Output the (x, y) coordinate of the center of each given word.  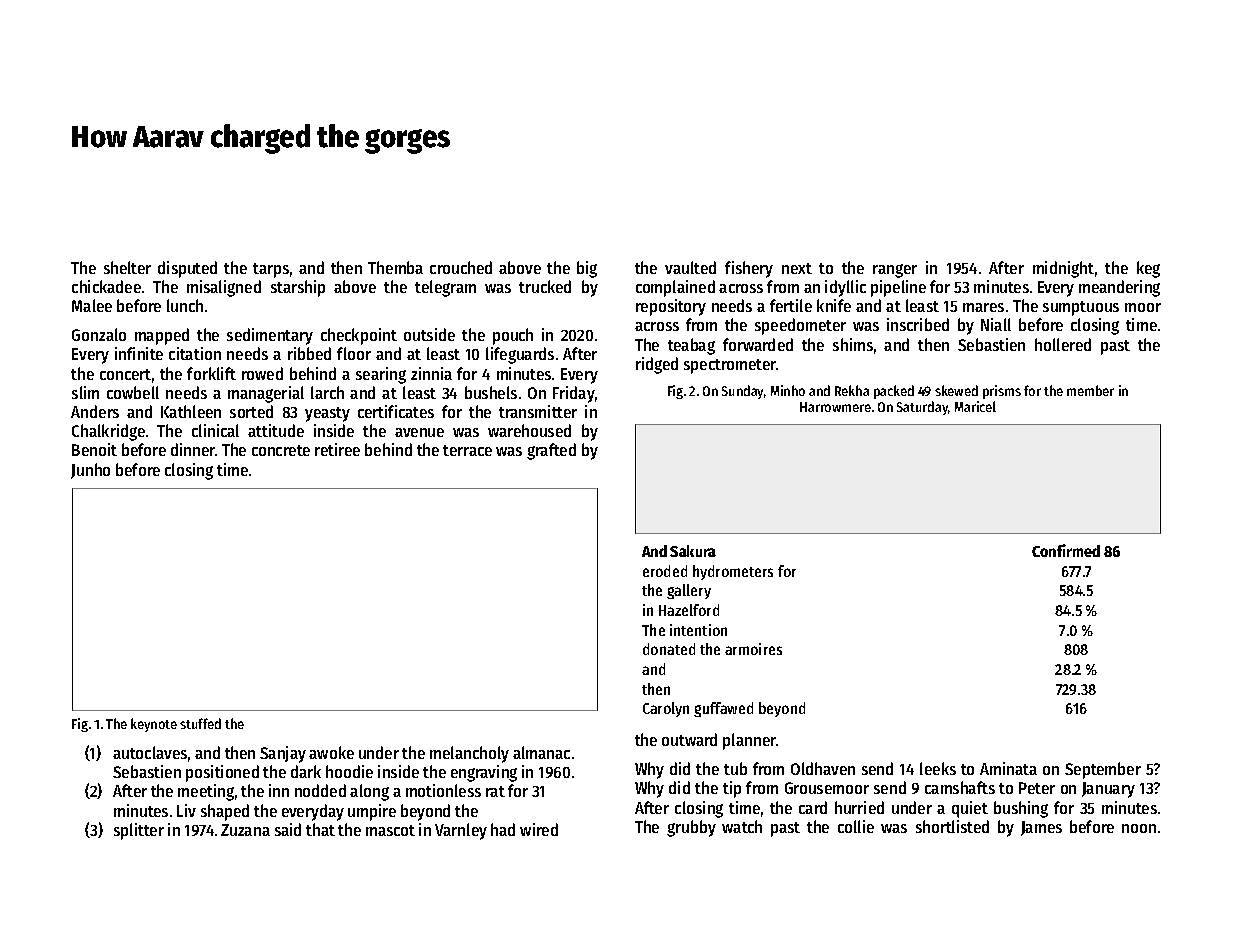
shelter (127, 267)
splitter (139, 831)
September (1103, 770)
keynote (154, 725)
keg (1148, 269)
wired (539, 829)
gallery (689, 591)
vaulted (690, 267)
